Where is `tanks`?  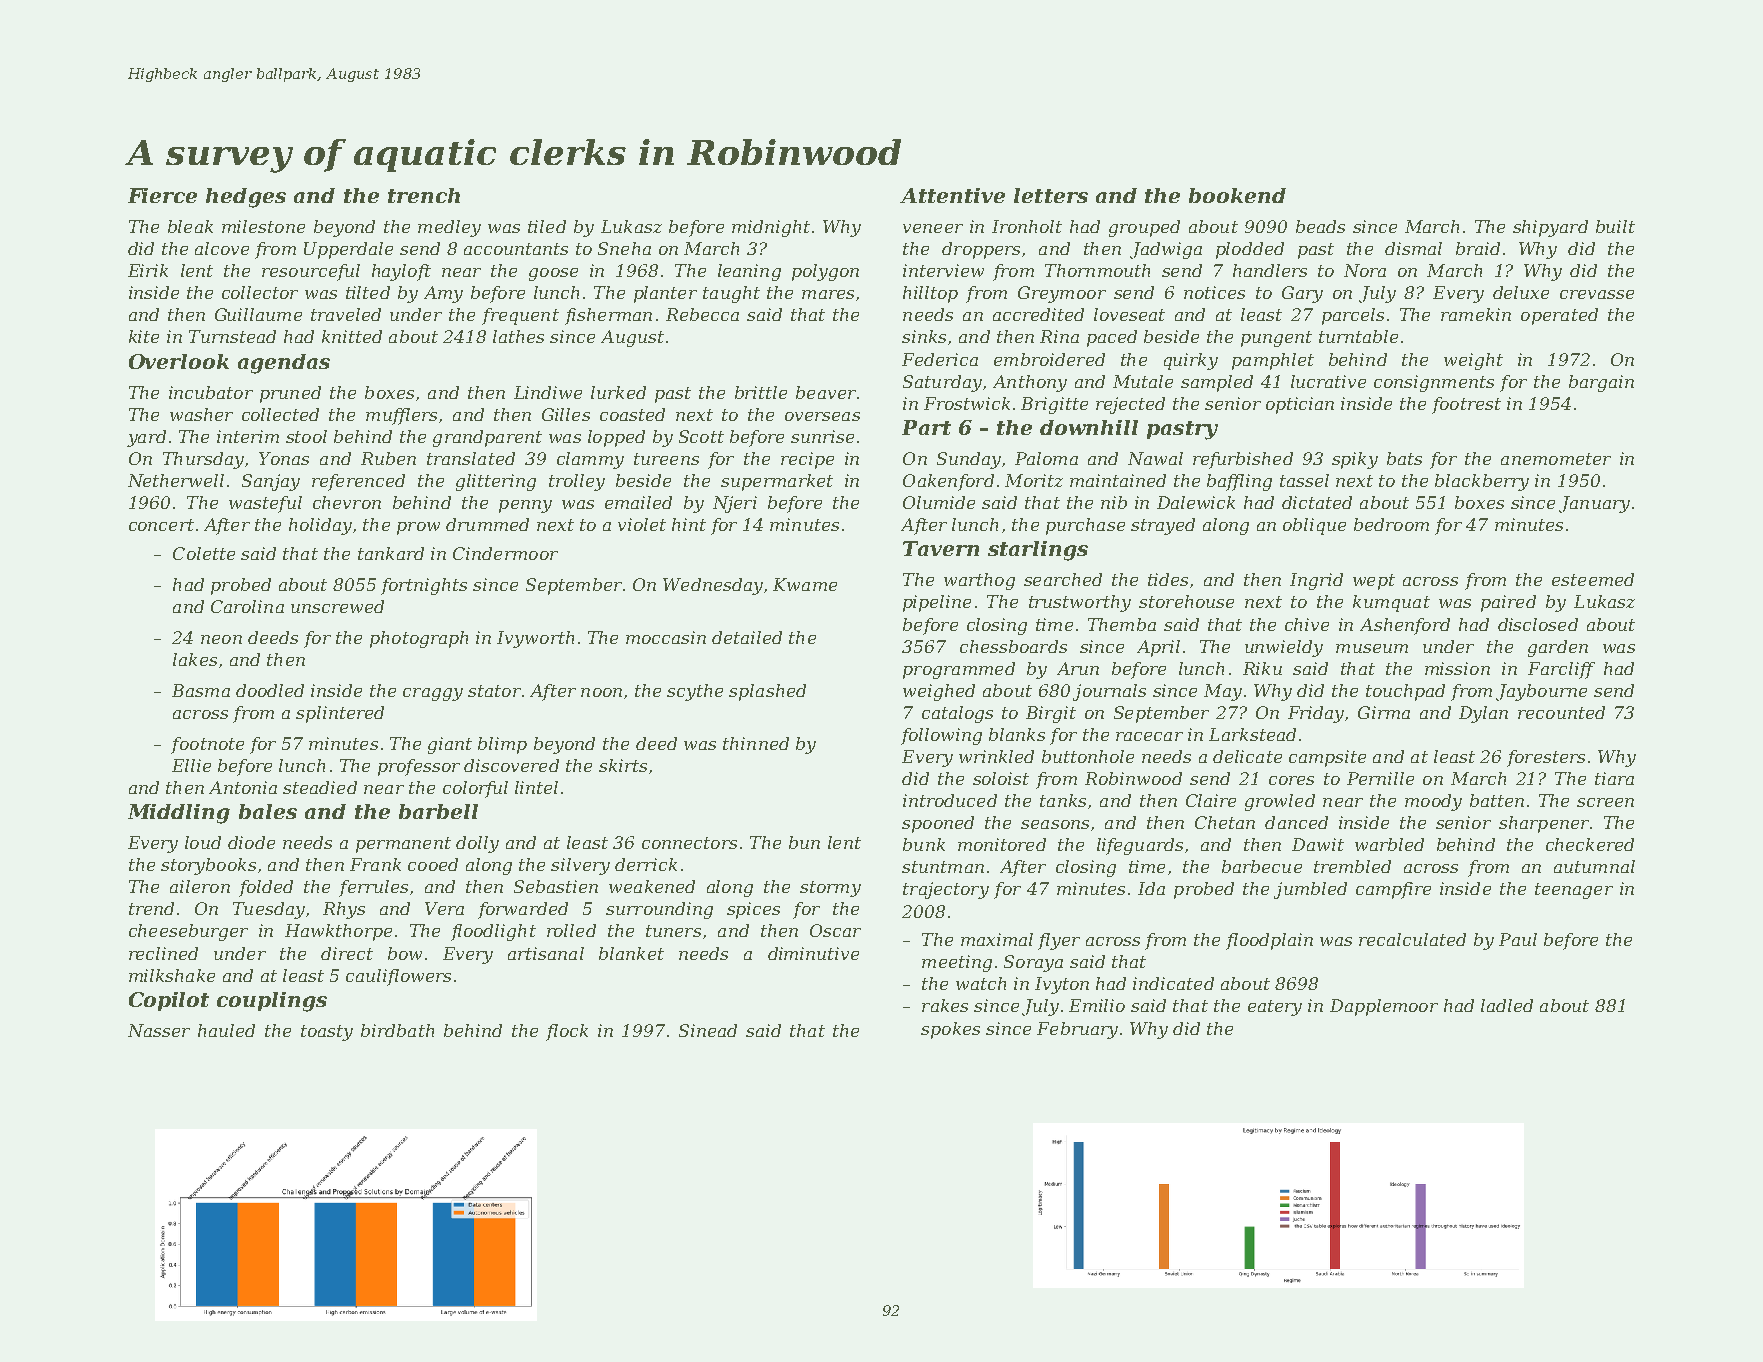 tanks is located at coordinates (1063, 800).
